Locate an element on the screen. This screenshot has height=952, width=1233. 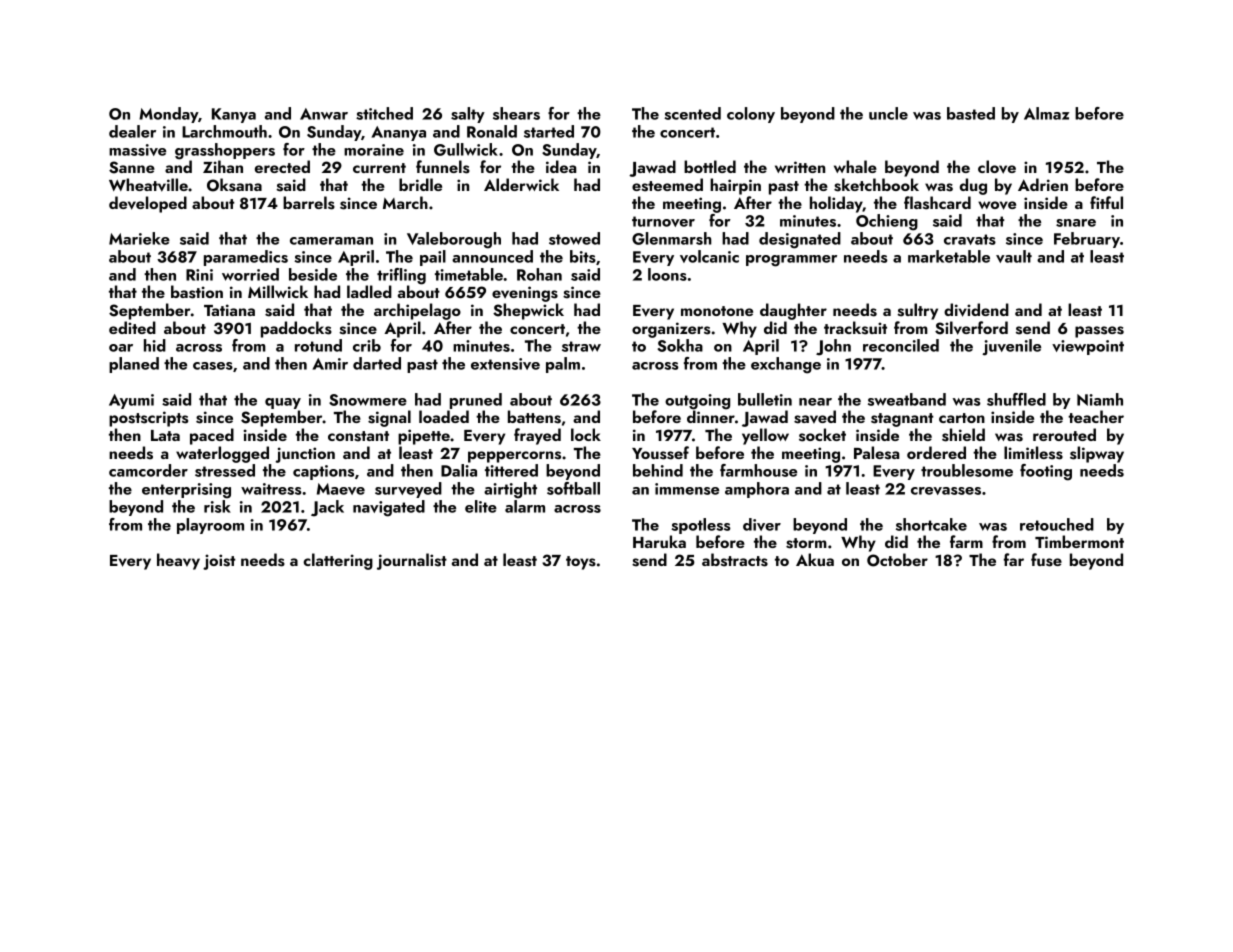
joist is located at coordinates (219, 562).
